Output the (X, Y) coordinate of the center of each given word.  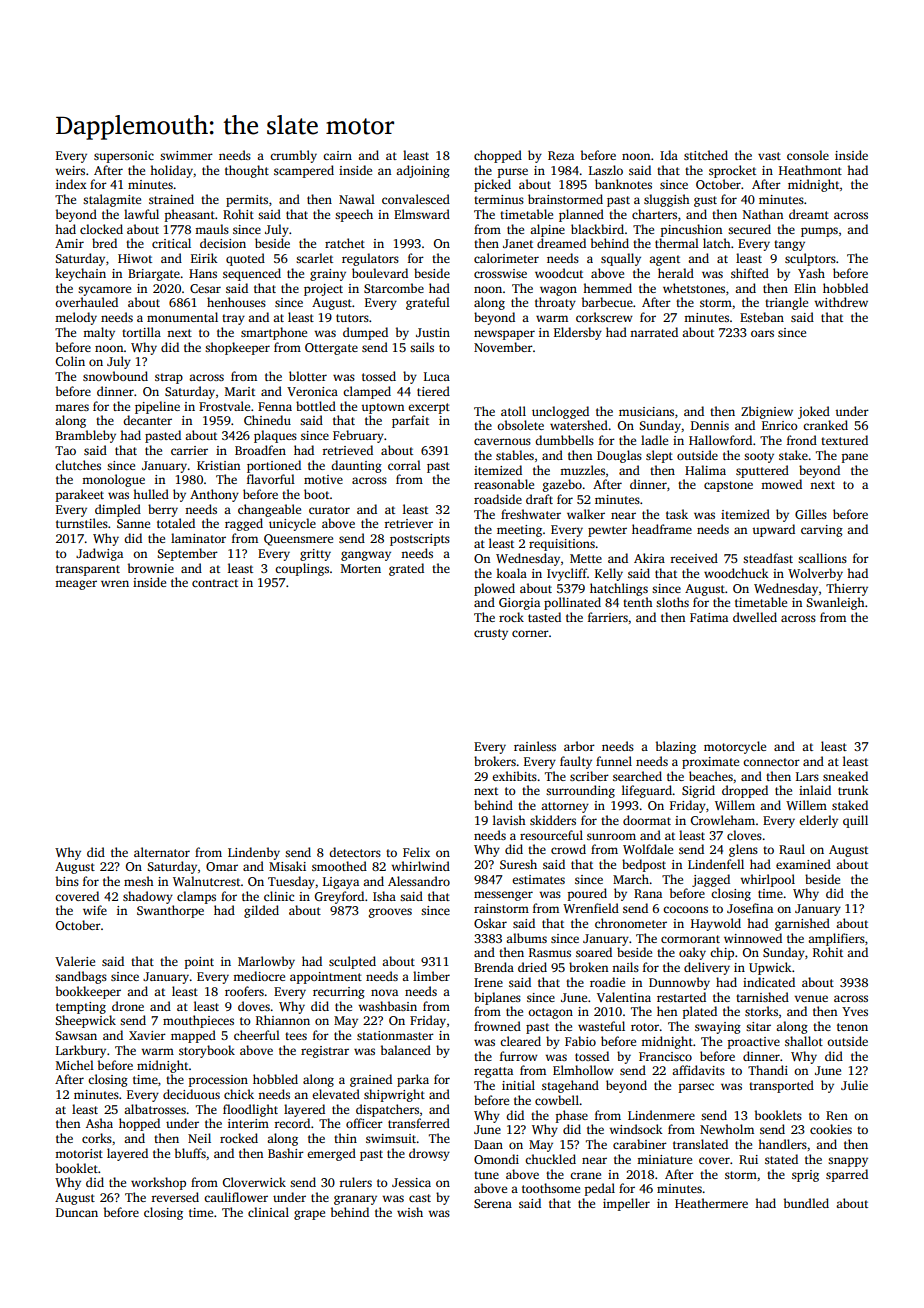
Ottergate (331, 349)
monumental (182, 317)
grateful (428, 303)
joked (814, 412)
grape (309, 1215)
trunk (853, 790)
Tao (65, 450)
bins (67, 881)
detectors (355, 852)
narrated (654, 332)
